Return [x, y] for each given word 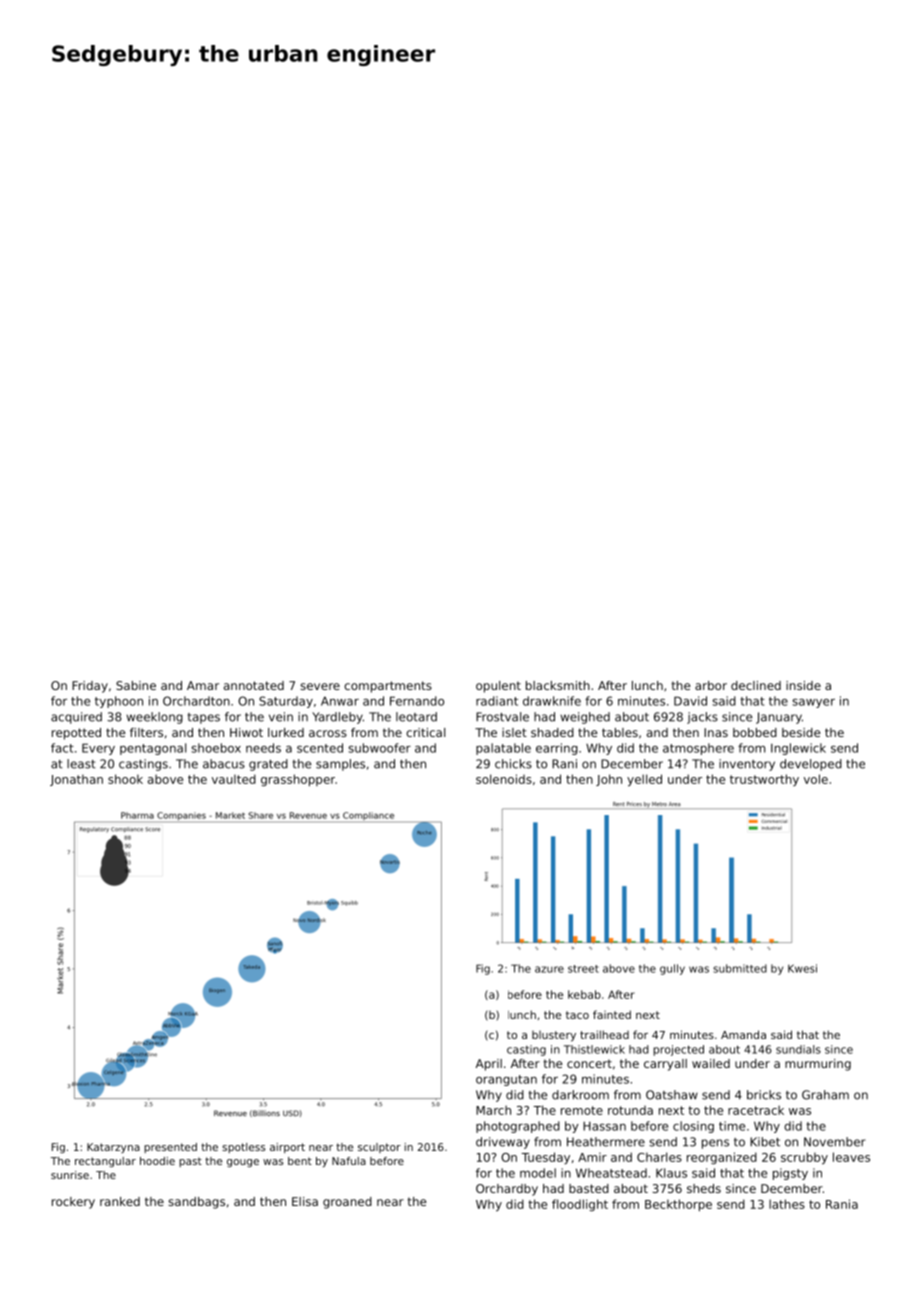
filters [146, 732]
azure [549, 969]
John [609, 780]
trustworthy [764, 780]
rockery [73, 1203]
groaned [347, 1203]
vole [816, 779]
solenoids [504, 779]
